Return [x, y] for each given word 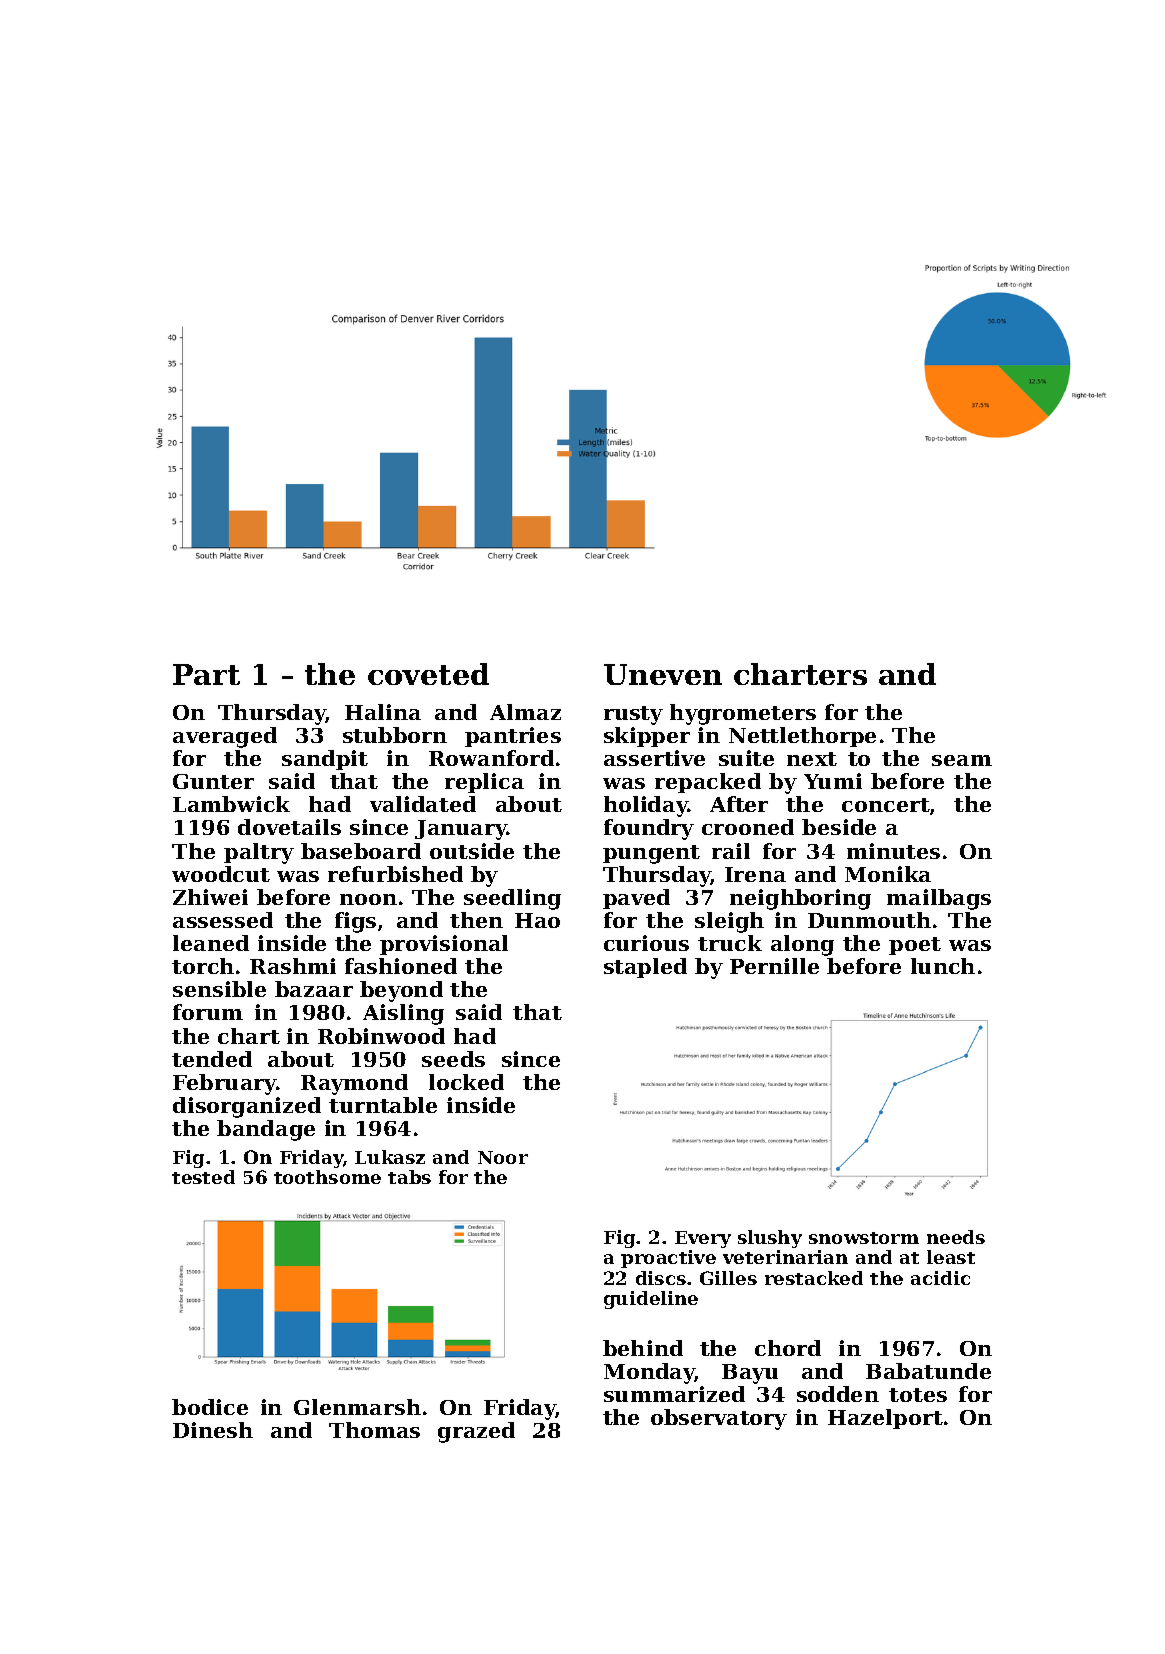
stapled [645, 968]
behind [643, 1348]
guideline [651, 1300]
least [951, 1257]
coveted [428, 674]
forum [208, 1012]
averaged [225, 737]
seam [962, 760]
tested [203, 1177]
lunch [943, 966]
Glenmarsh [357, 1407]
